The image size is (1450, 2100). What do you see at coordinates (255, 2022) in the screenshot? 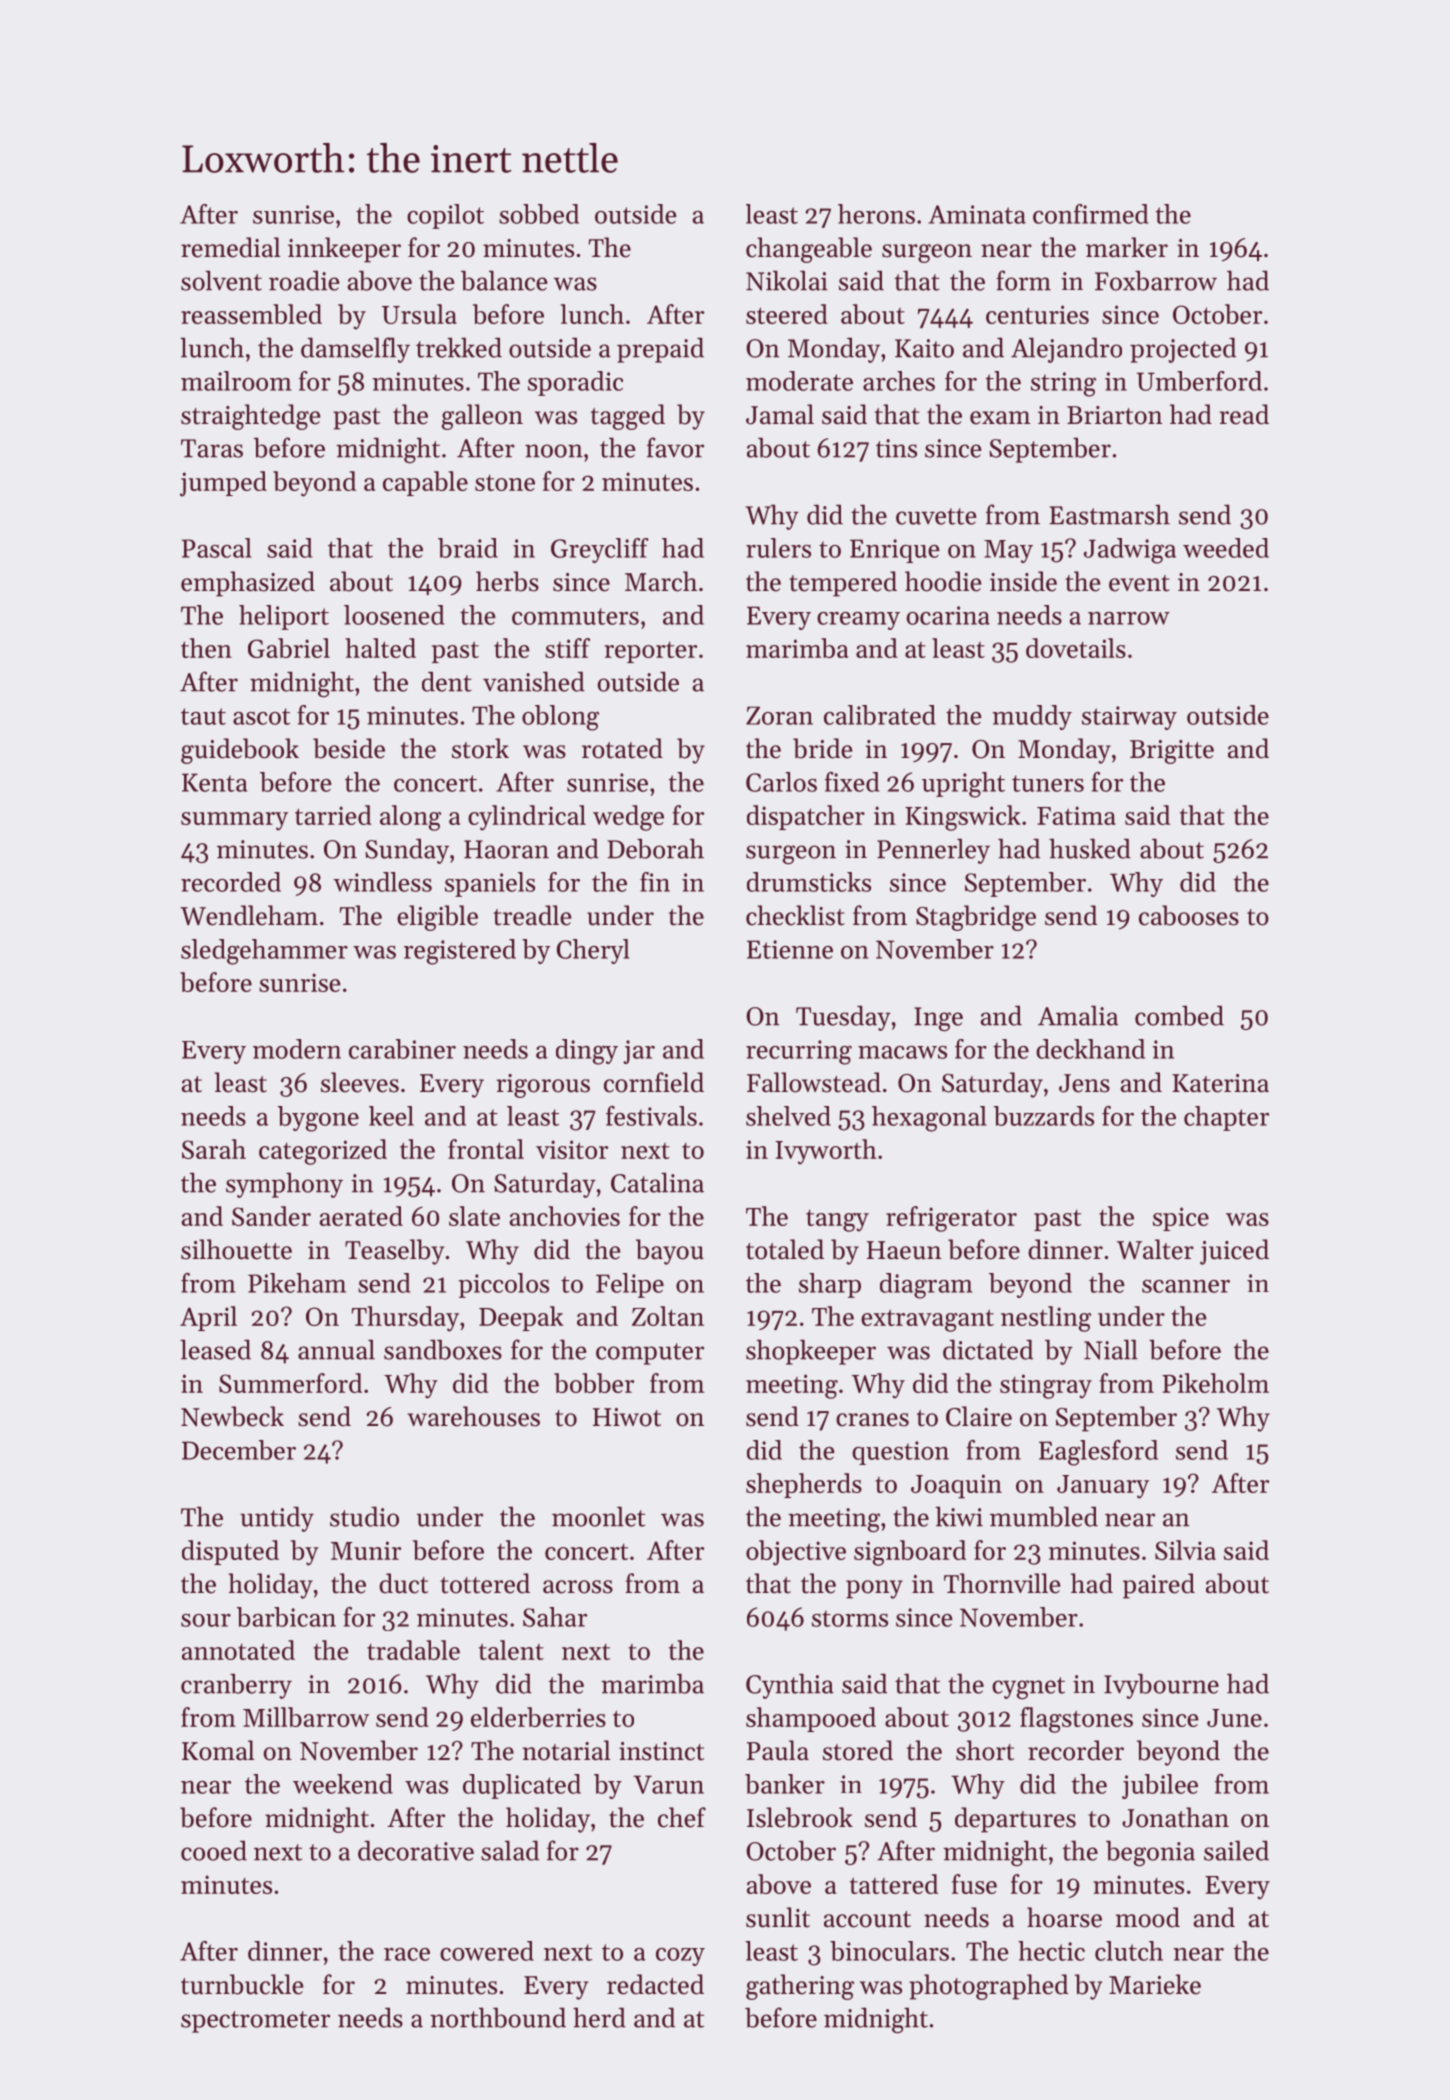
I see `spectrometer` at bounding box center [255, 2022].
